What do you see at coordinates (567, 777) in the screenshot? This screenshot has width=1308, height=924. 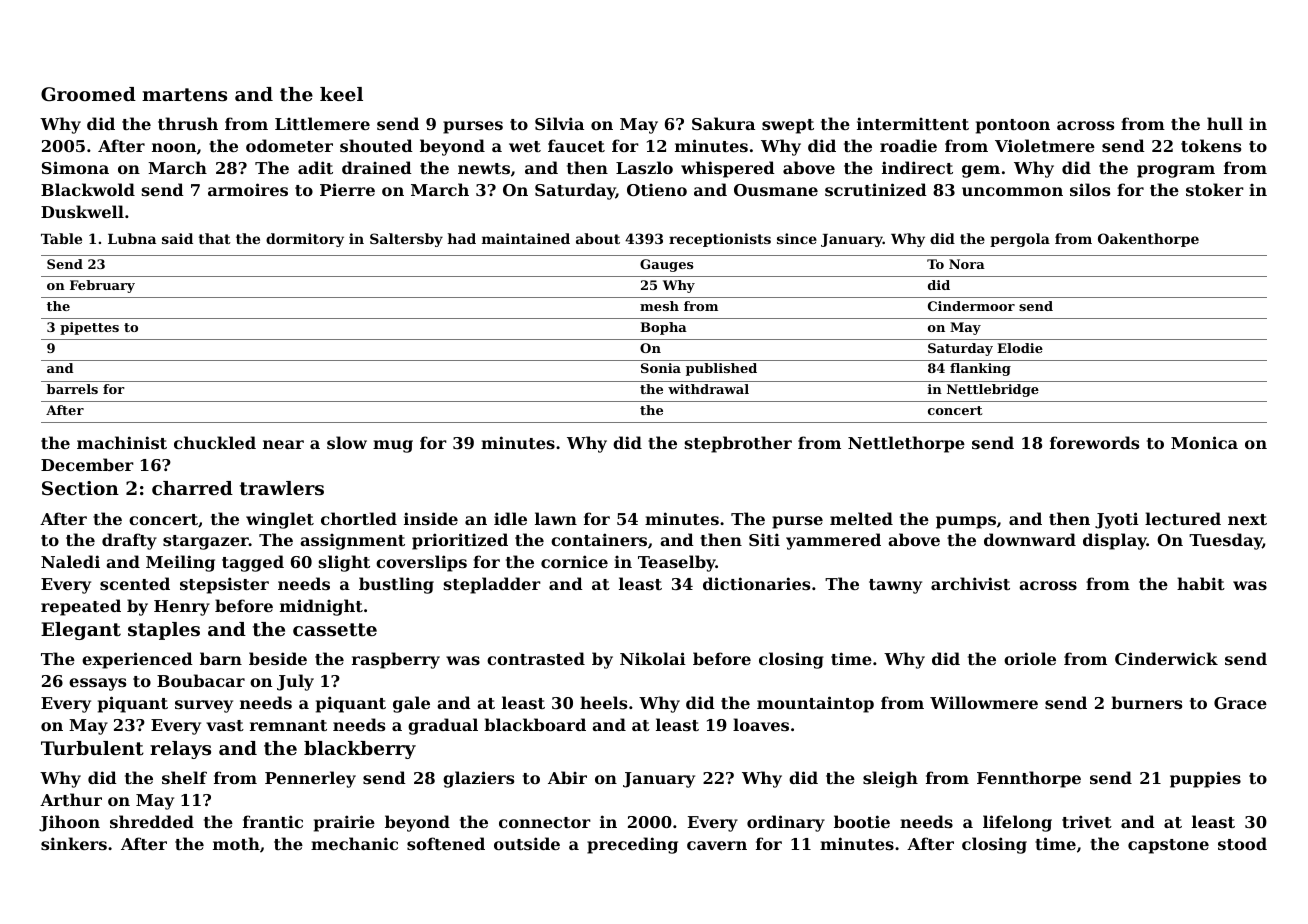 I see `Abir` at bounding box center [567, 777].
